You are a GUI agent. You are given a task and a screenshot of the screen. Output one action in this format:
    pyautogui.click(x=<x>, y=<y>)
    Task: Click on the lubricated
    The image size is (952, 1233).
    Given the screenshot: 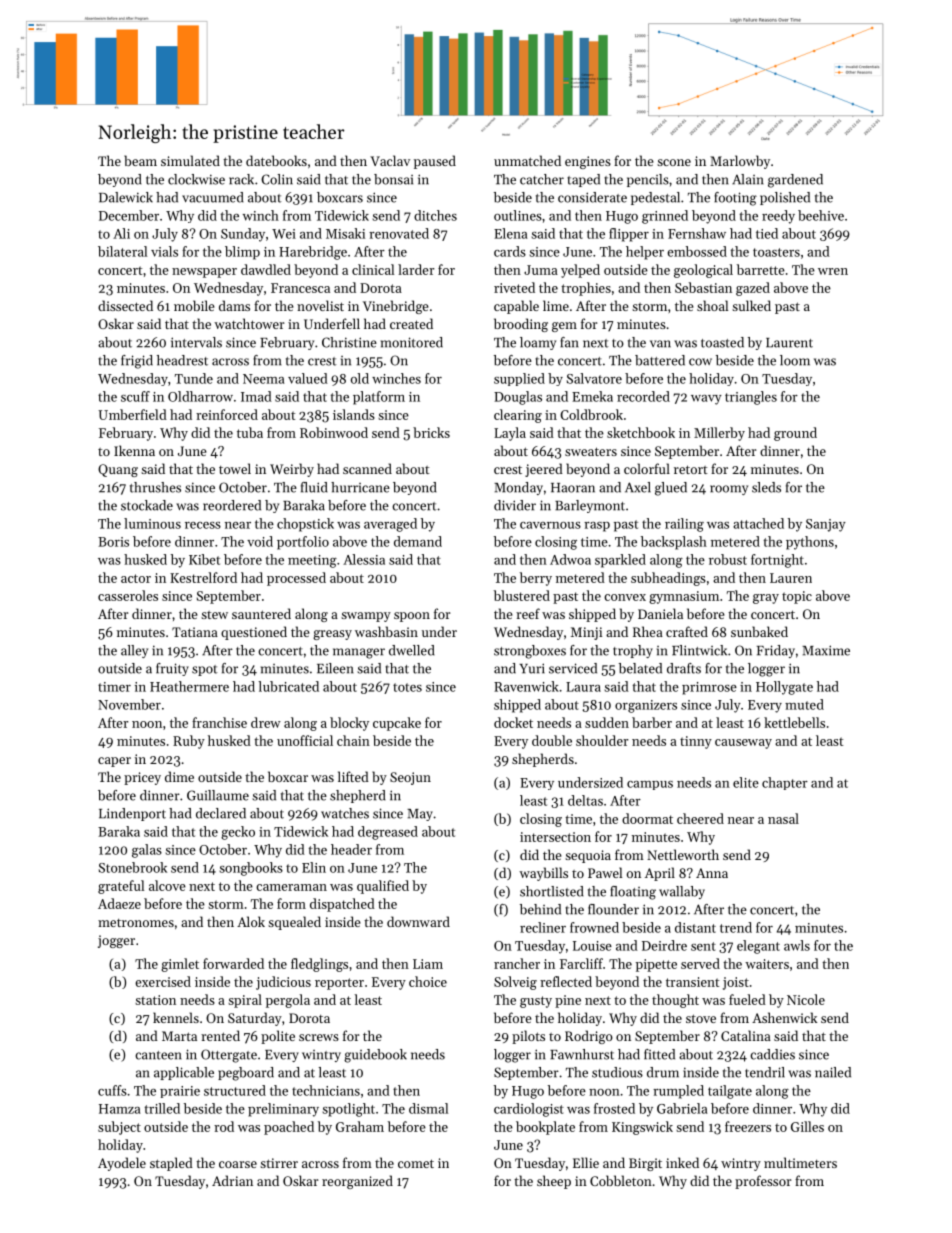 What is the action you would take?
    pyautogui.click(x=288, y=686)
